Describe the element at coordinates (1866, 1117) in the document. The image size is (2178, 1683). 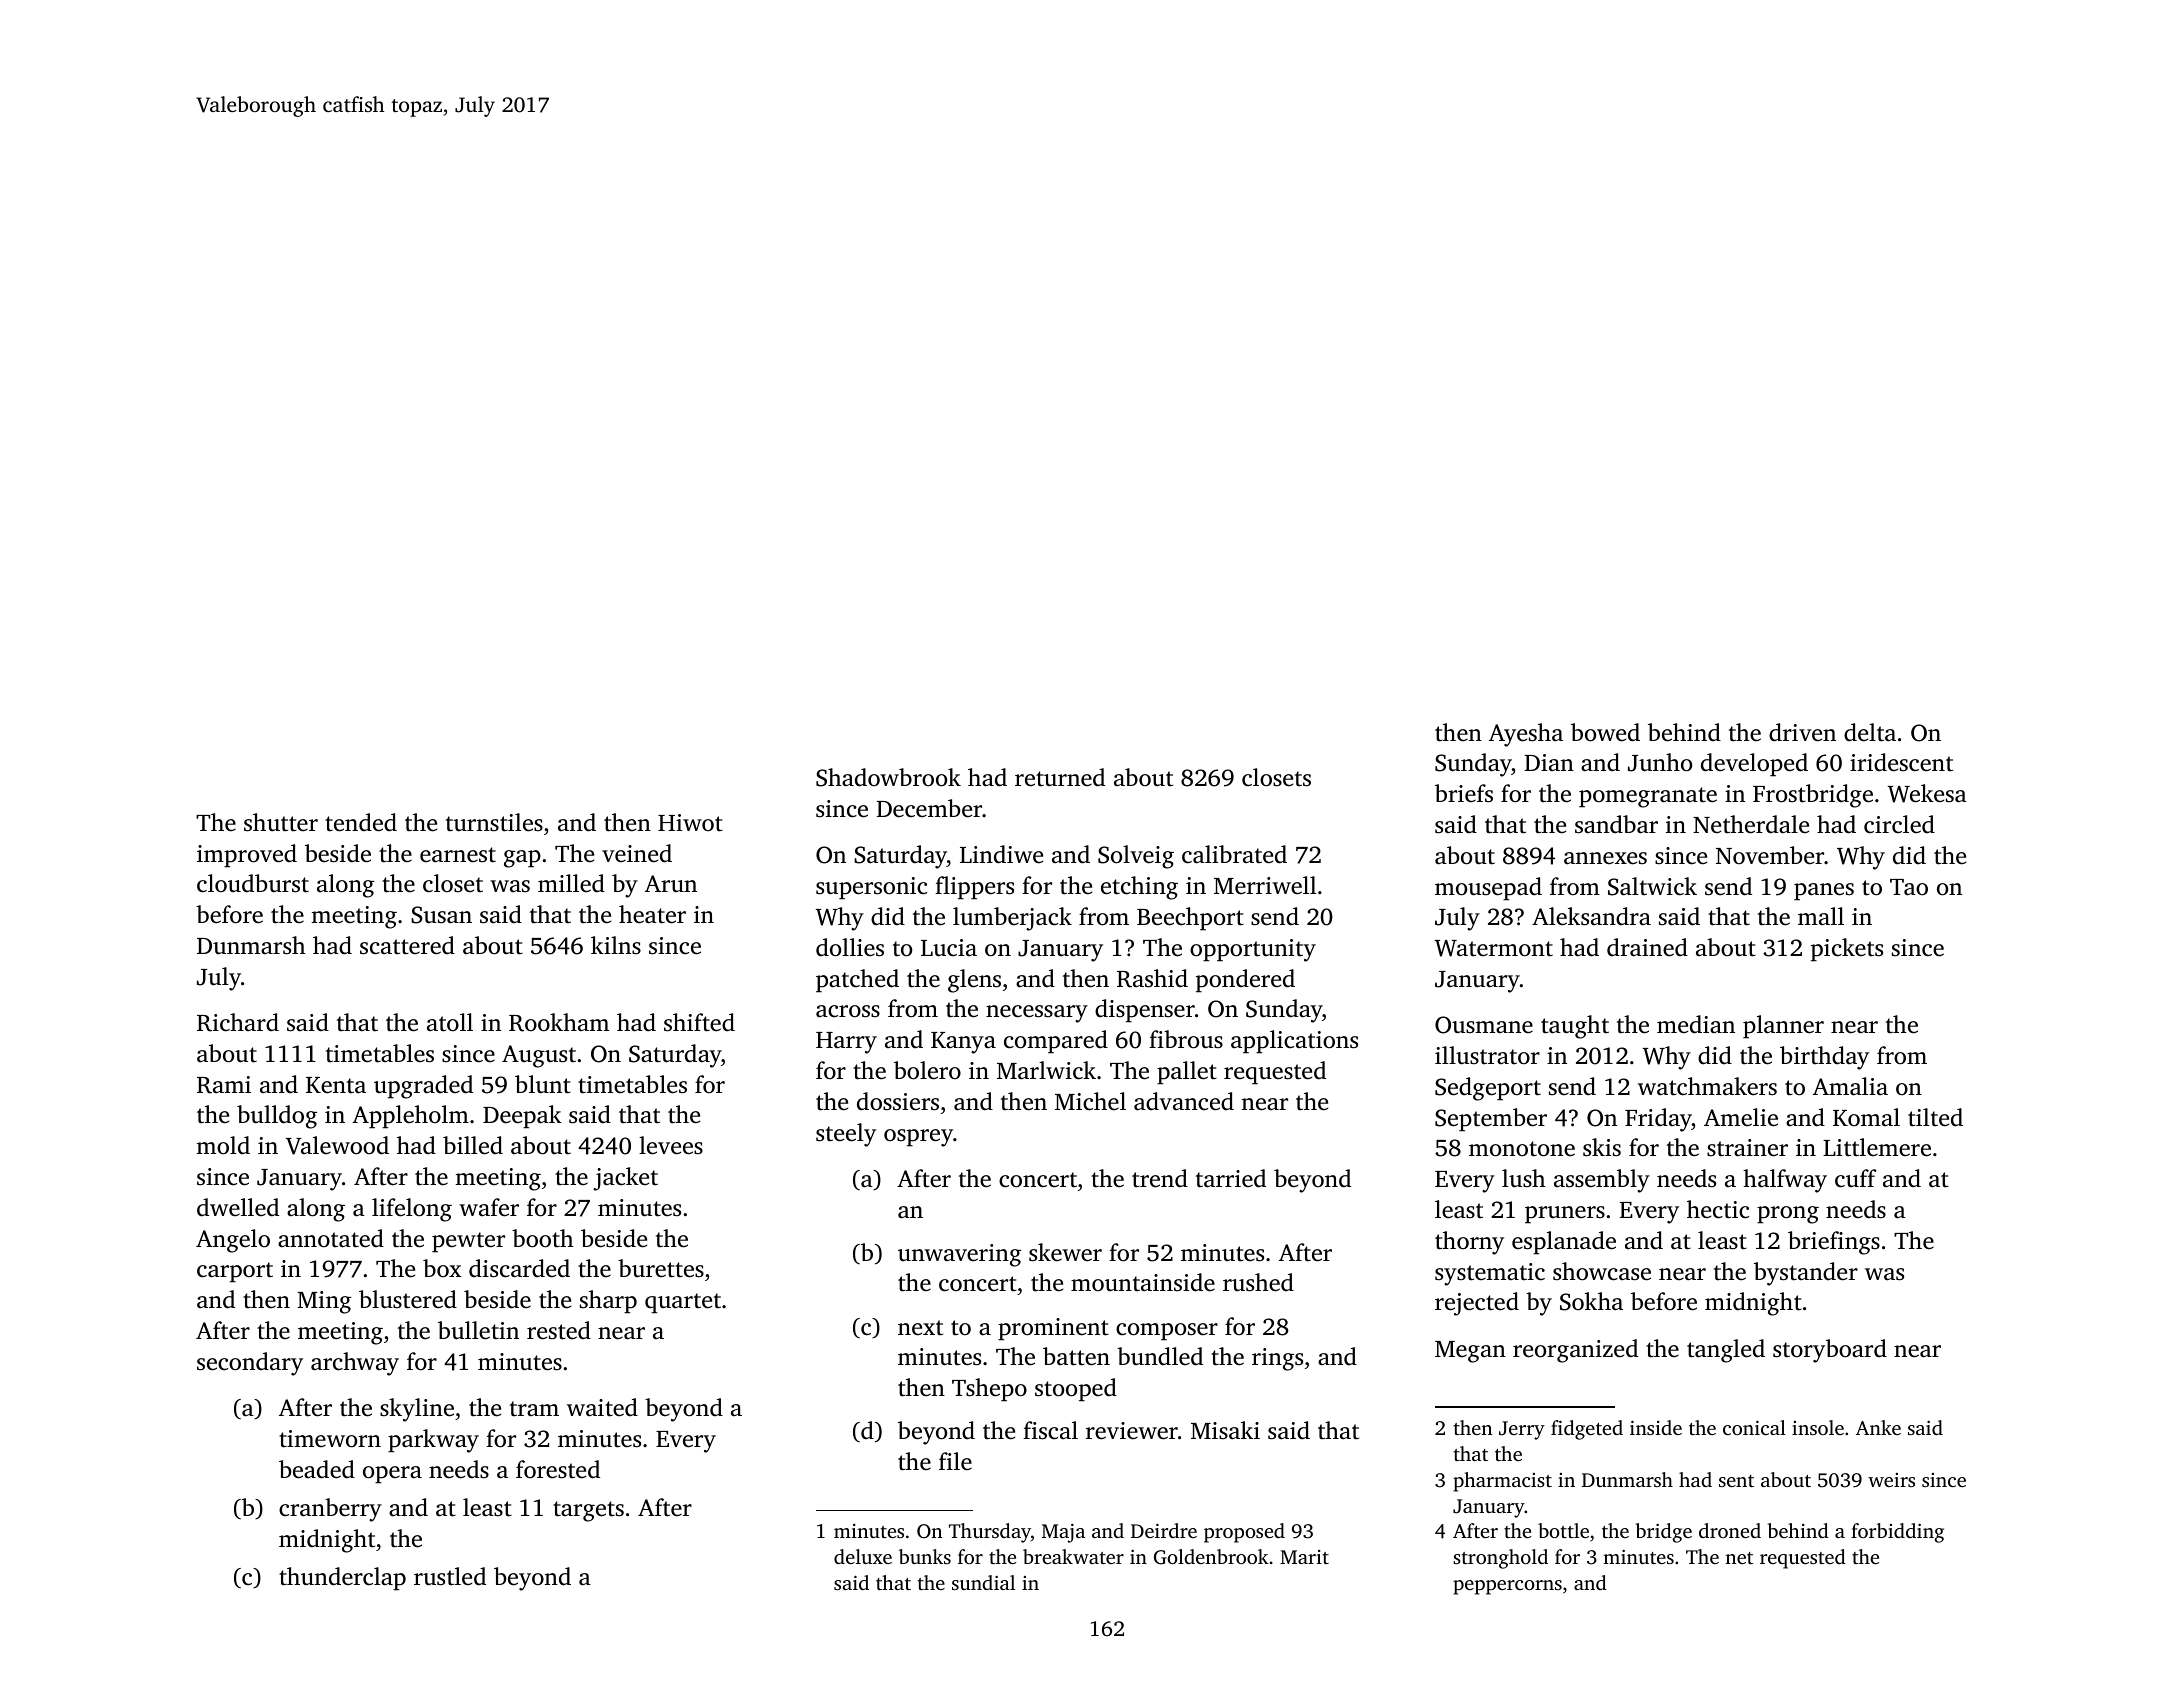
I see `Komal` at that location.
